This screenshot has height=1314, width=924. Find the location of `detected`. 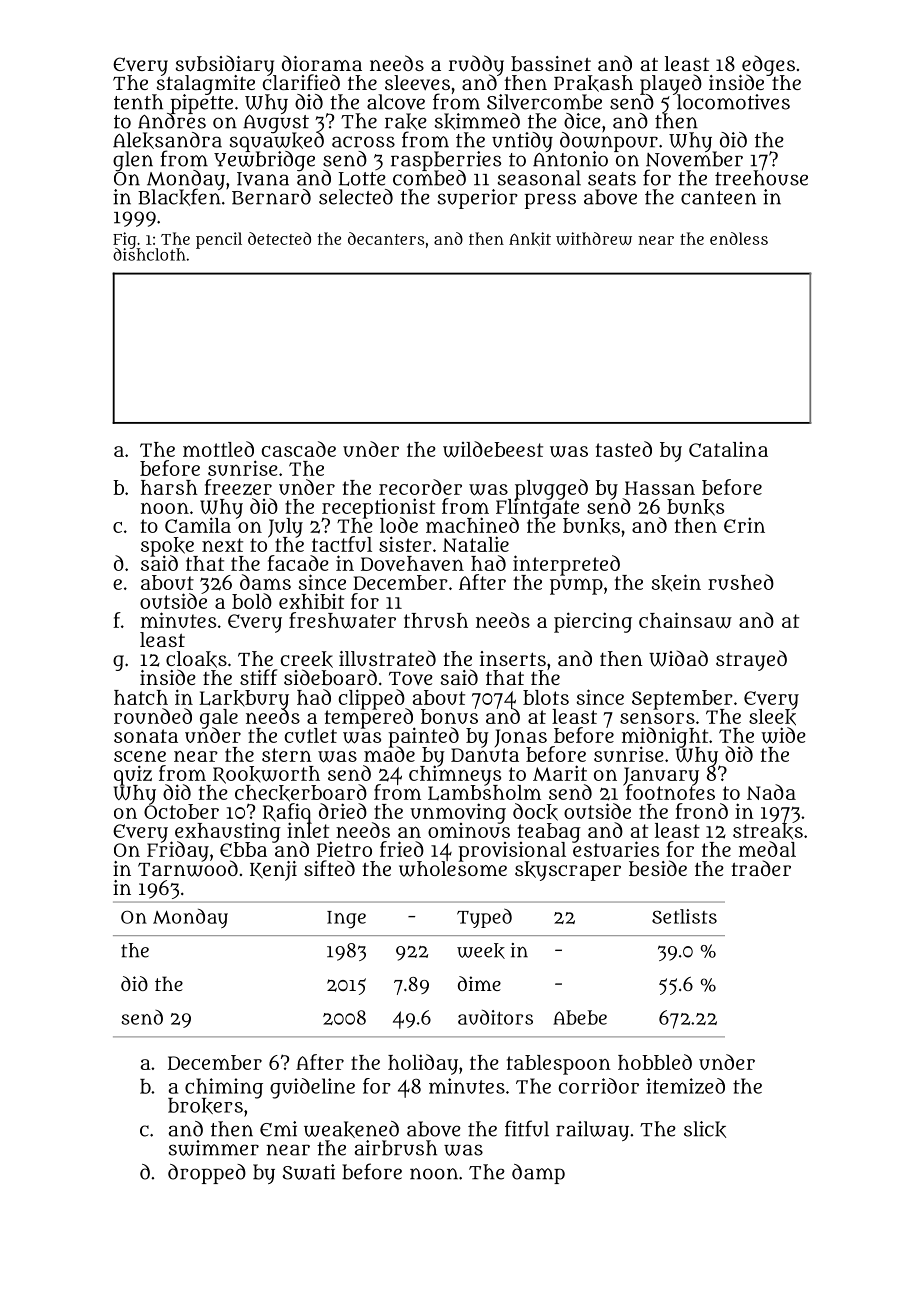

detected is located at coordinates (279, 238).
